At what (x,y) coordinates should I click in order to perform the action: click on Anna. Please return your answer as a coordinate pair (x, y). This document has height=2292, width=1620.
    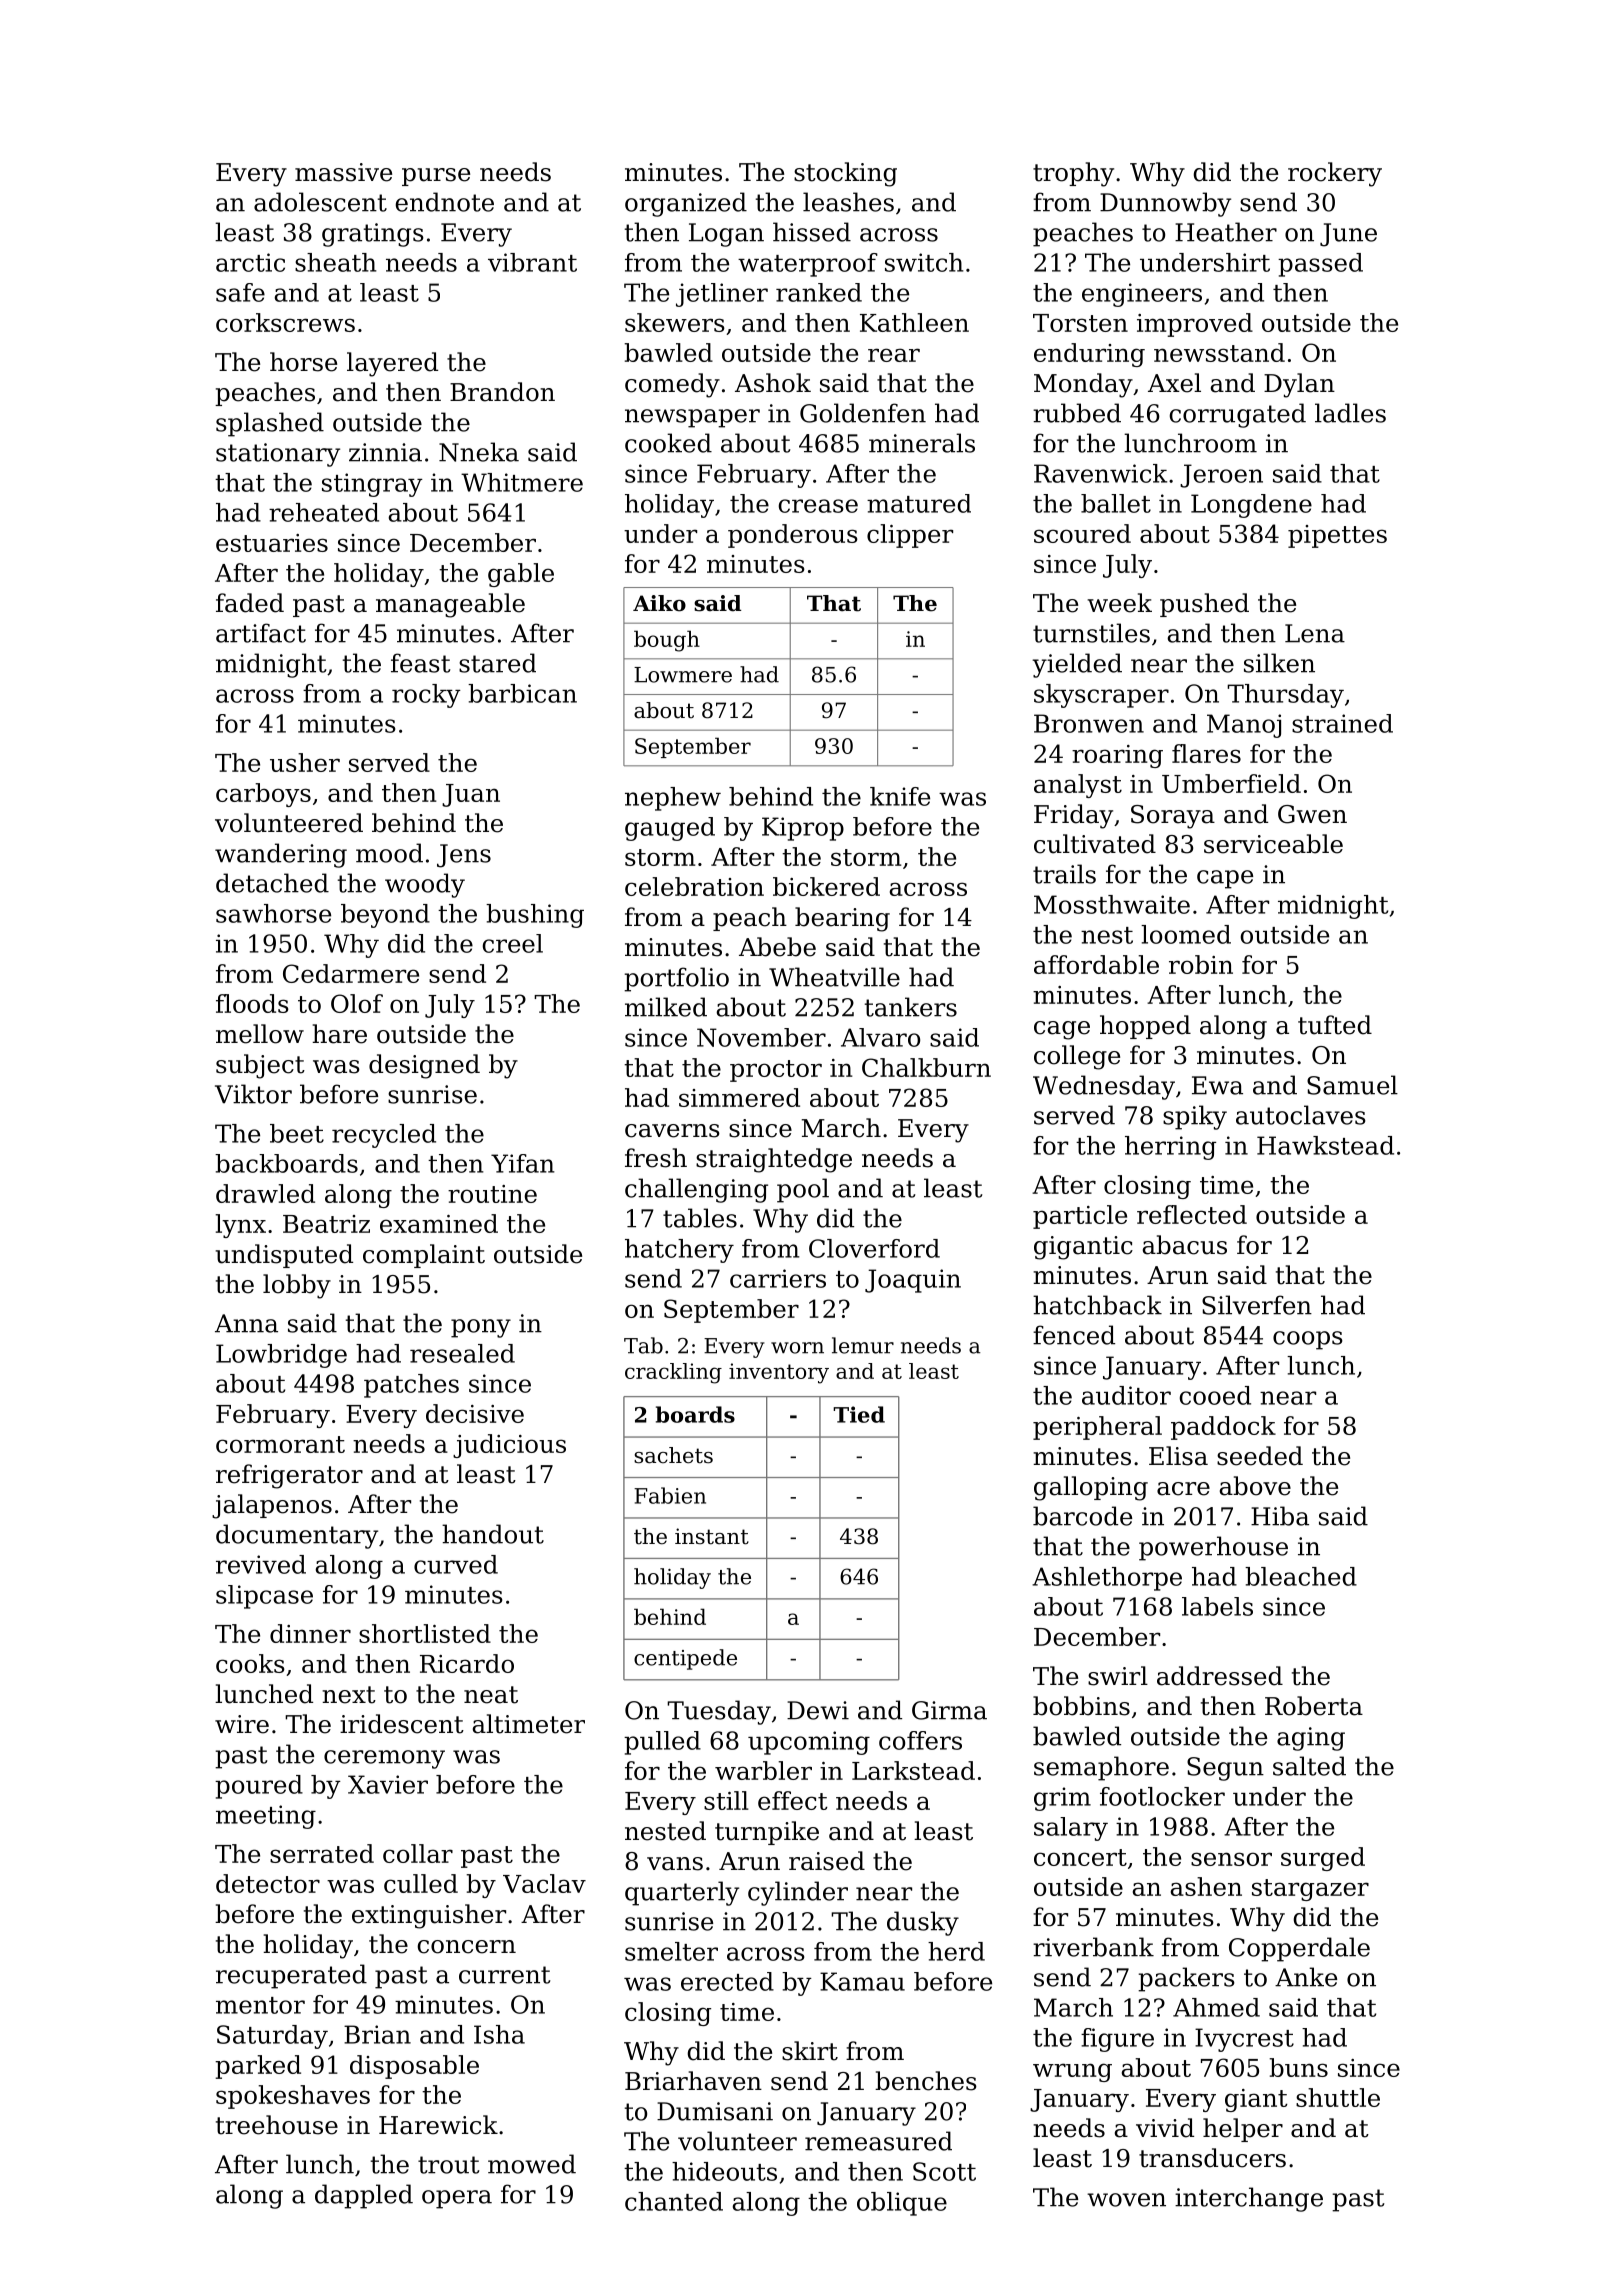
    Looking at the image, I should click on (246, 1323).
